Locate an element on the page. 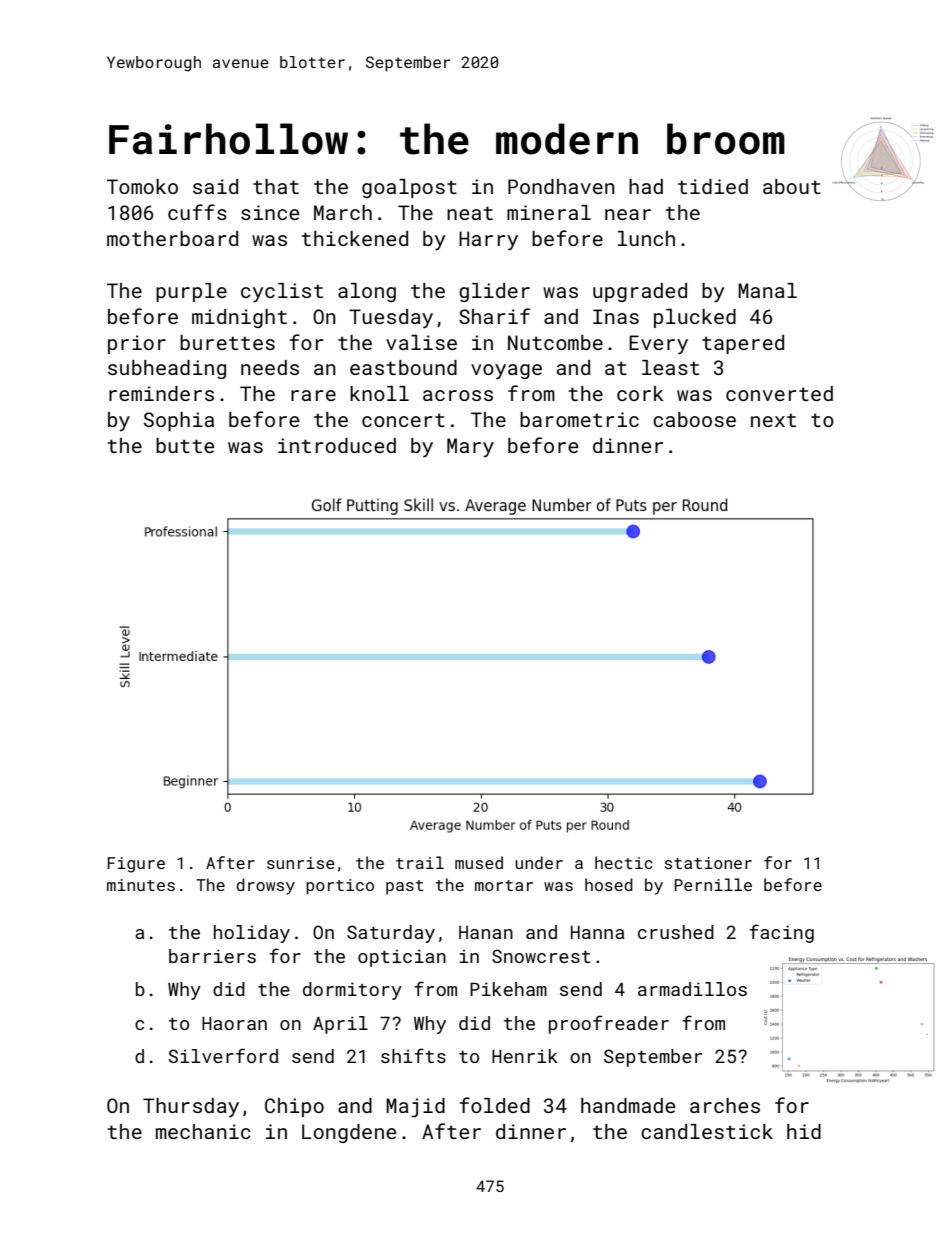  caboose is located at coordinates (694, 419).
